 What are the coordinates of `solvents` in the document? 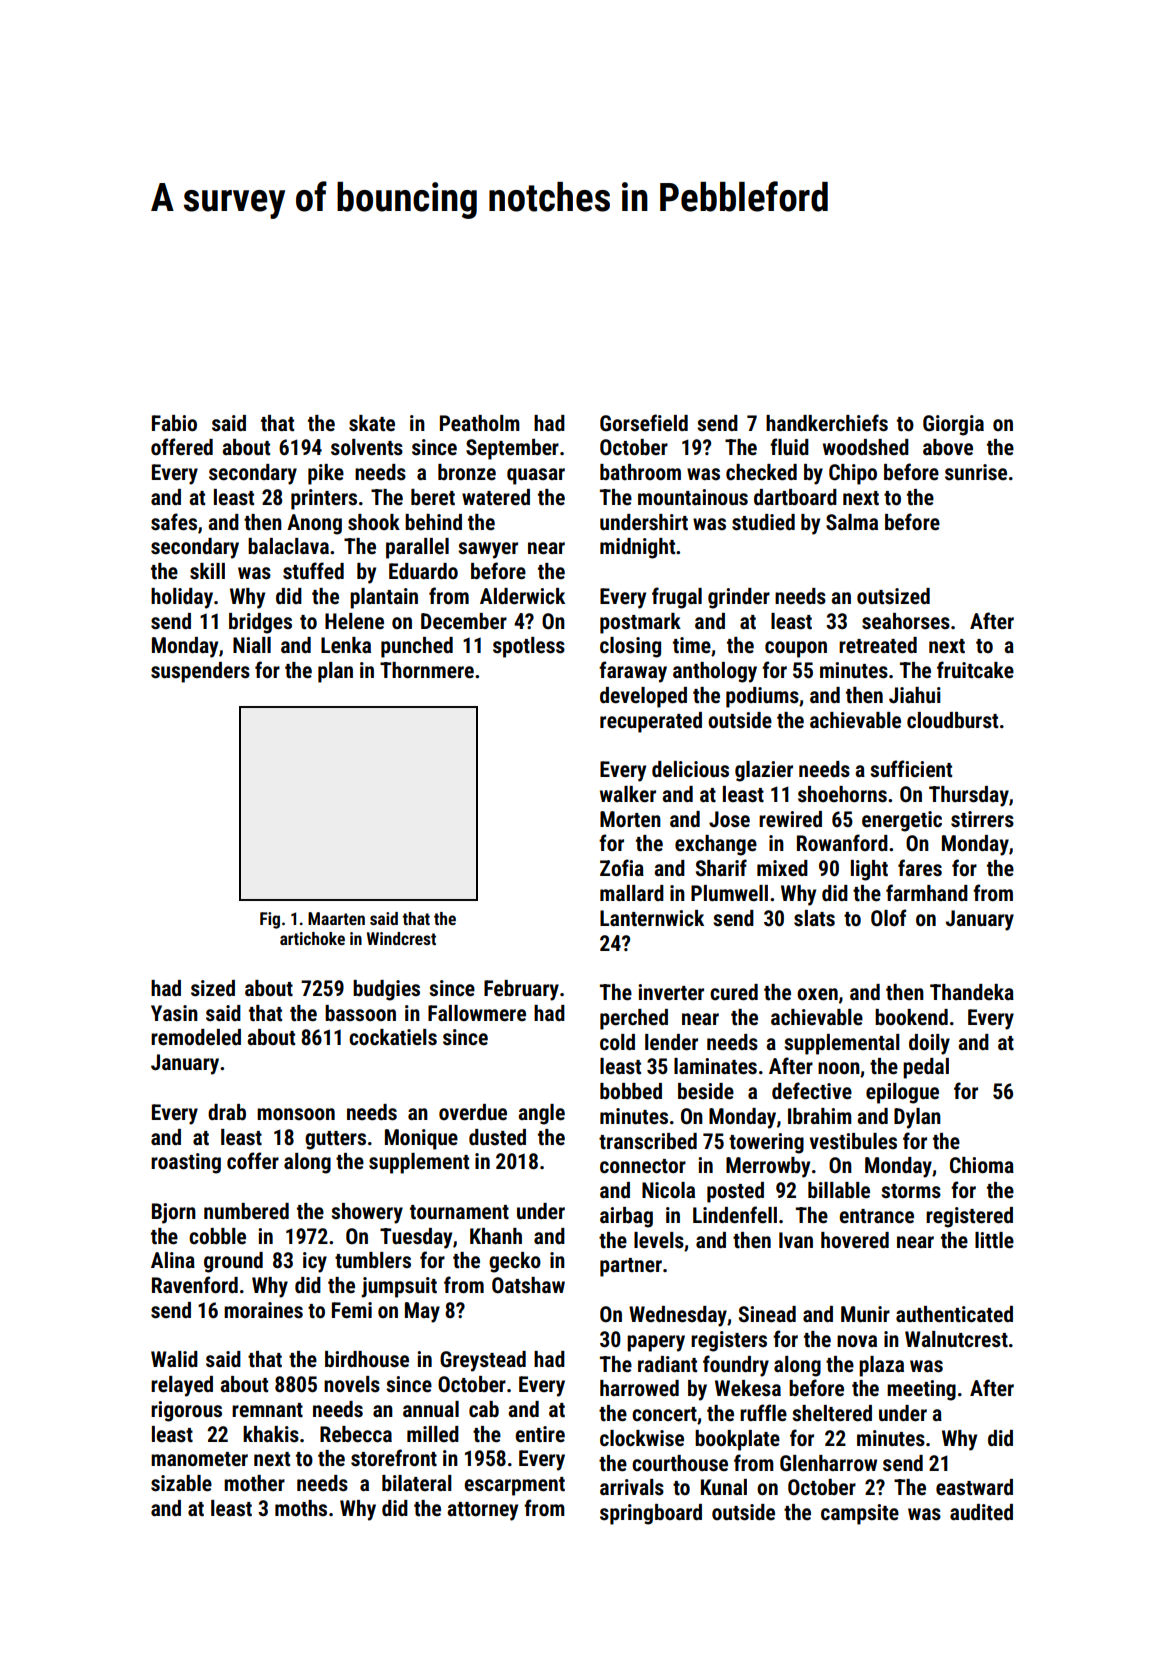 It's located at (367, 447).
